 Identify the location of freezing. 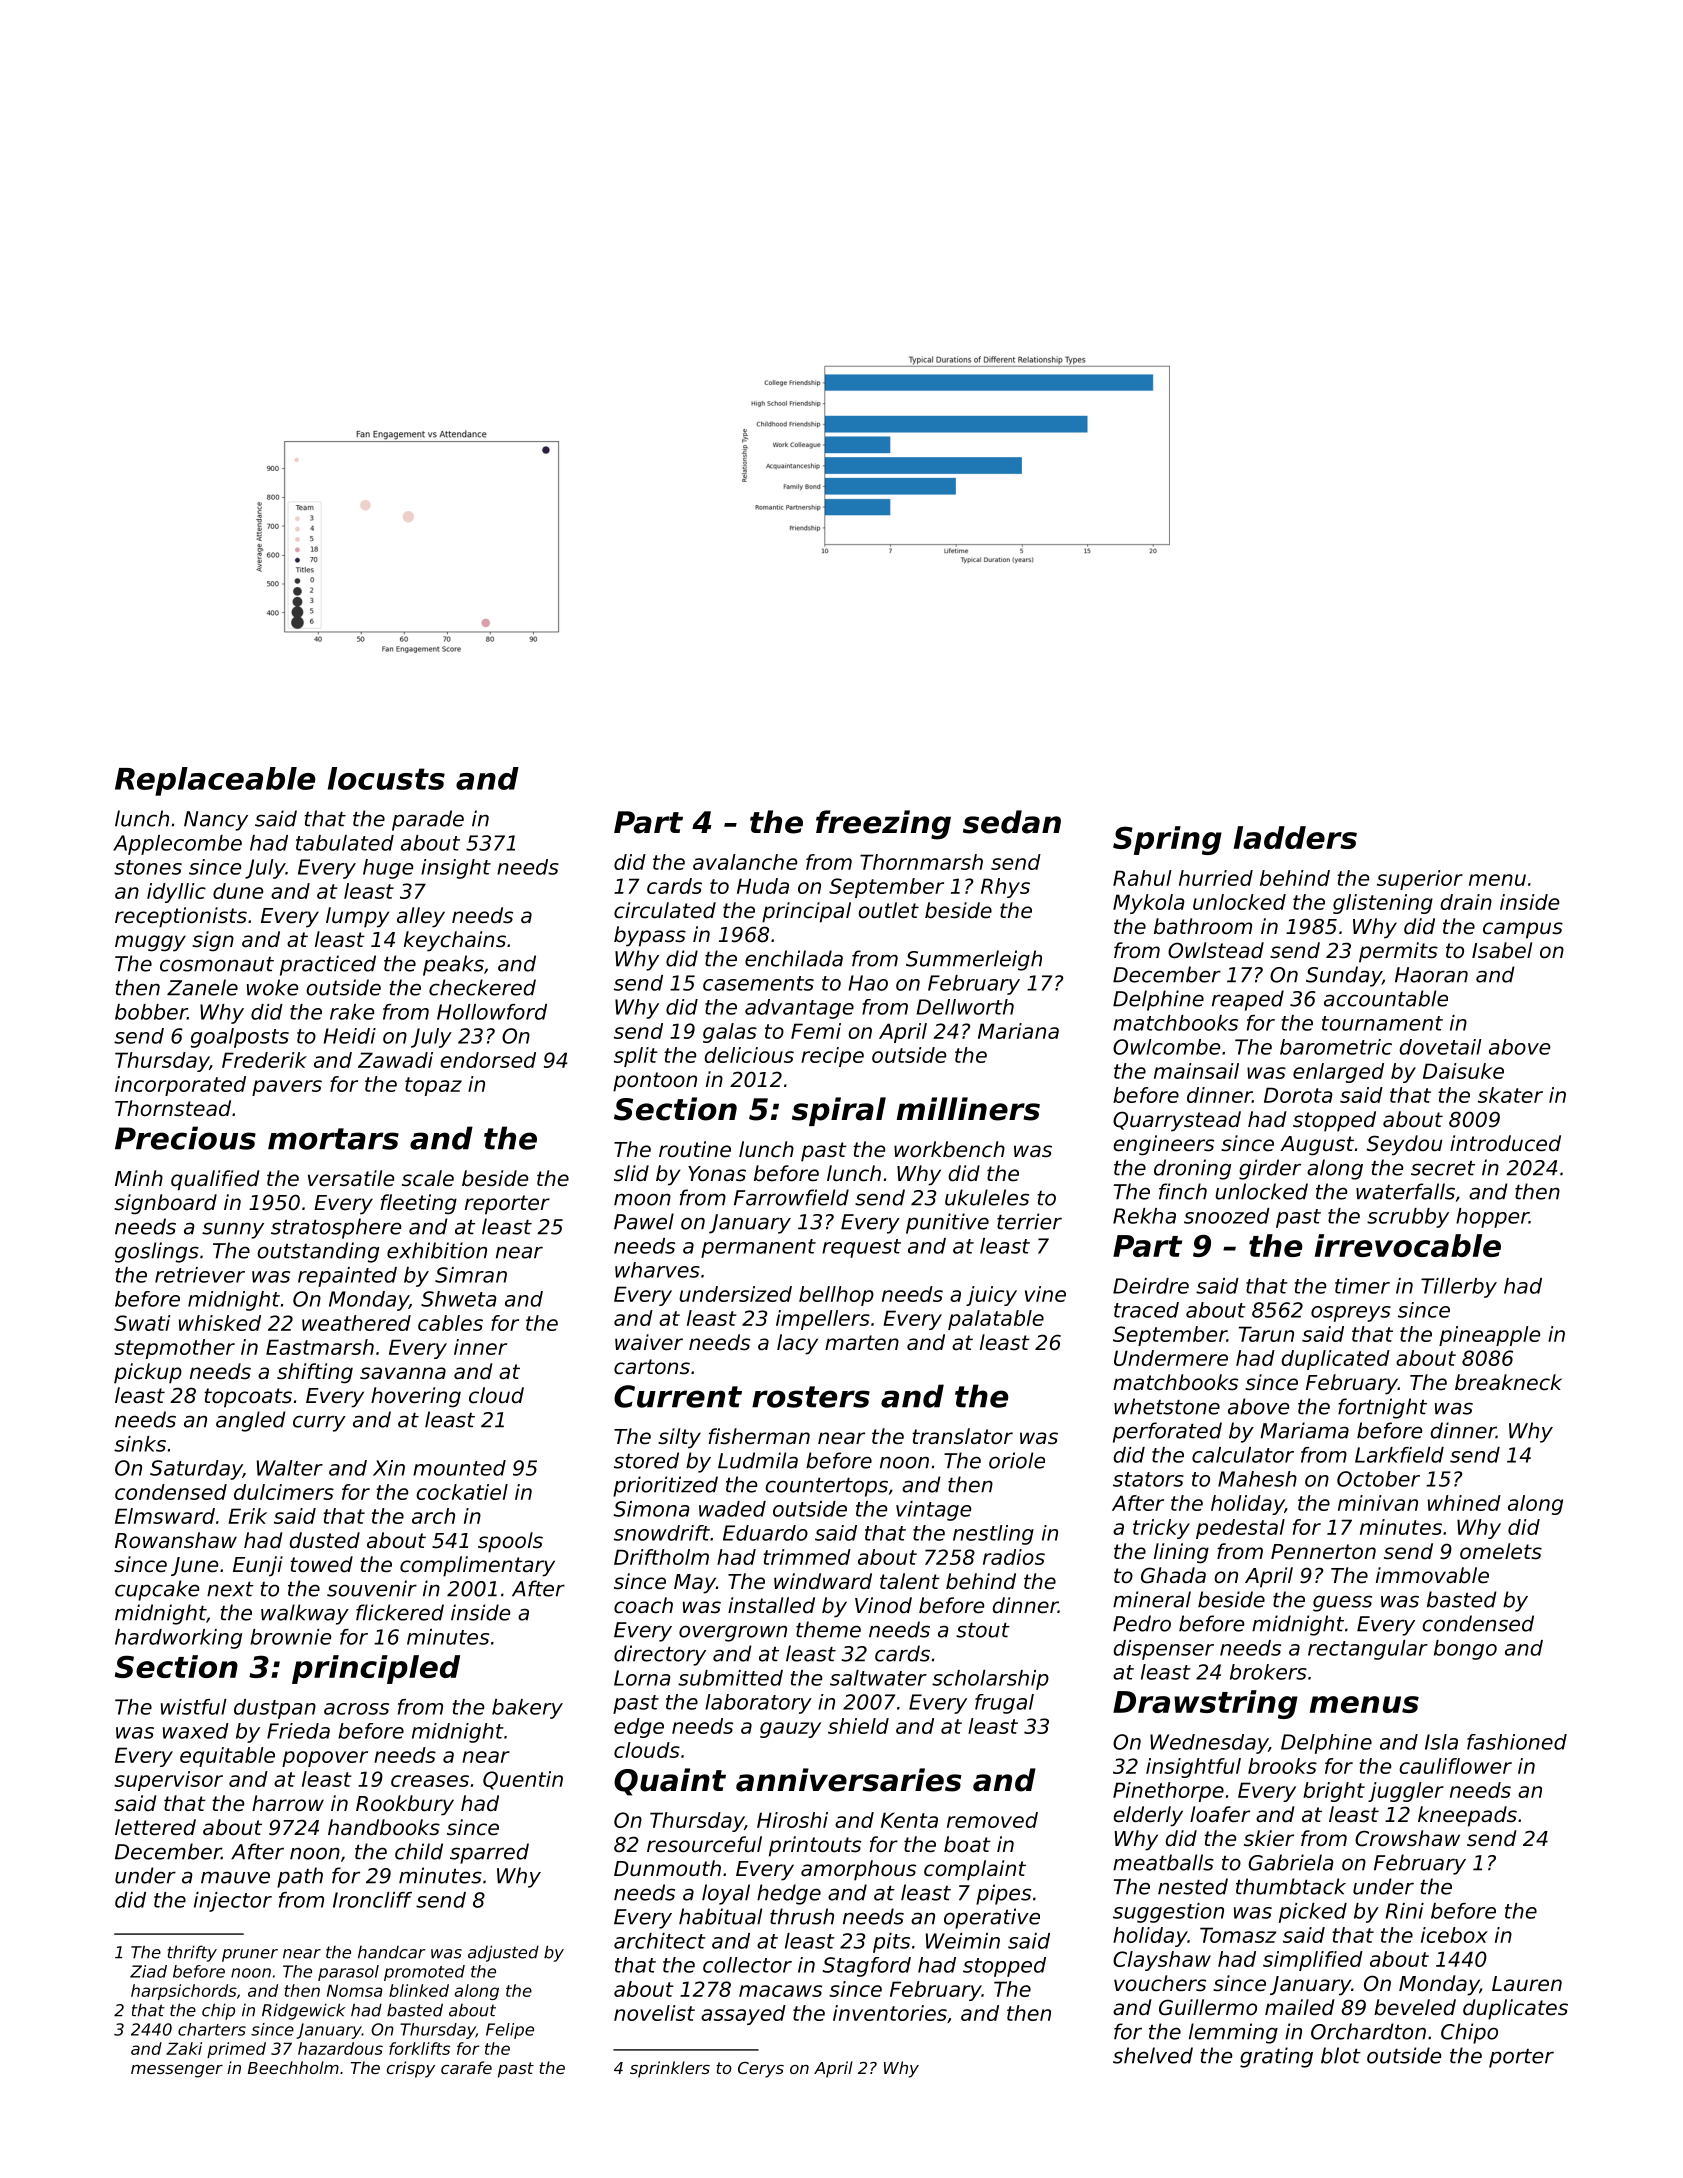
(883, 825).
